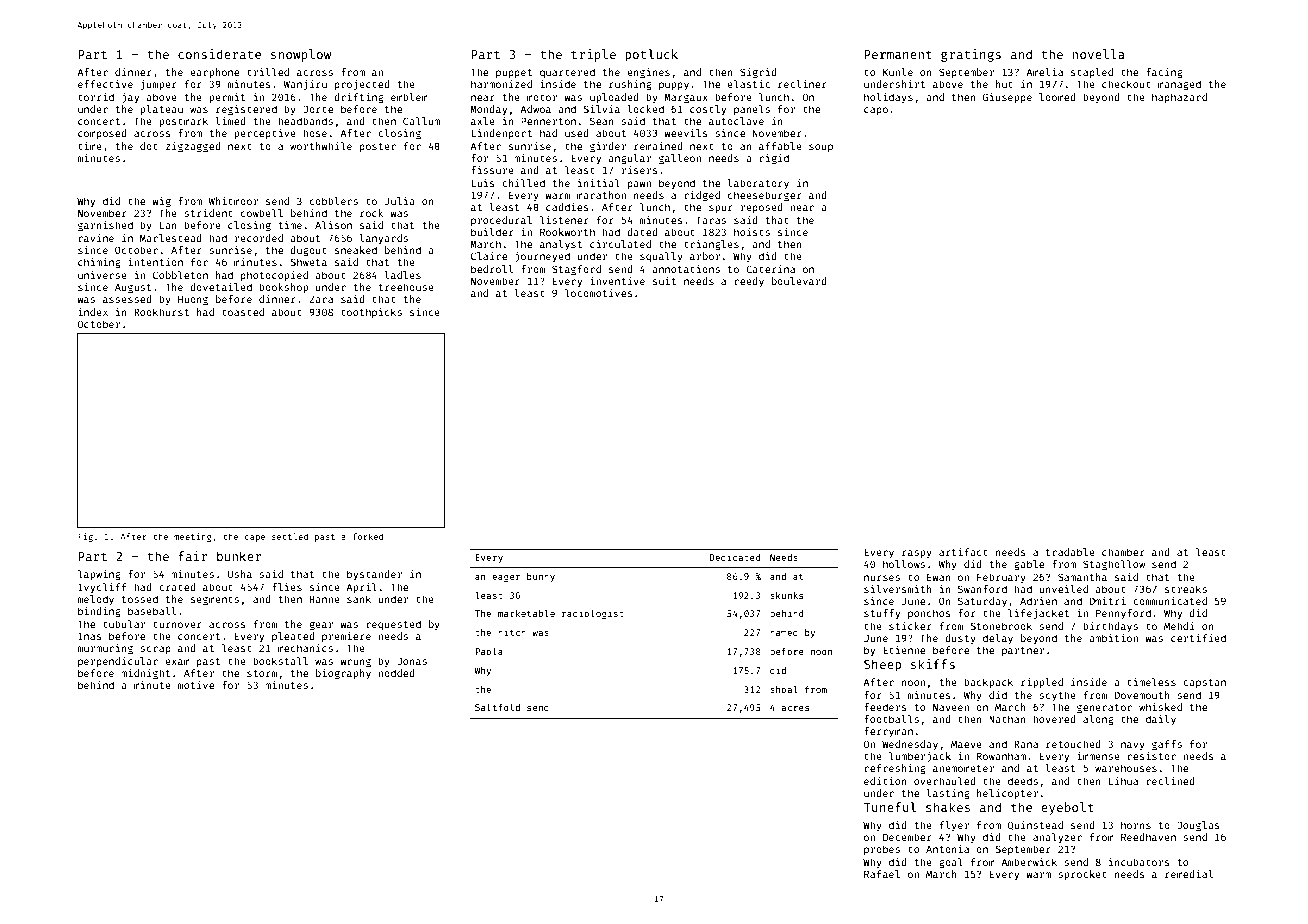  I want to click on boulevard, so click(799, 281).
